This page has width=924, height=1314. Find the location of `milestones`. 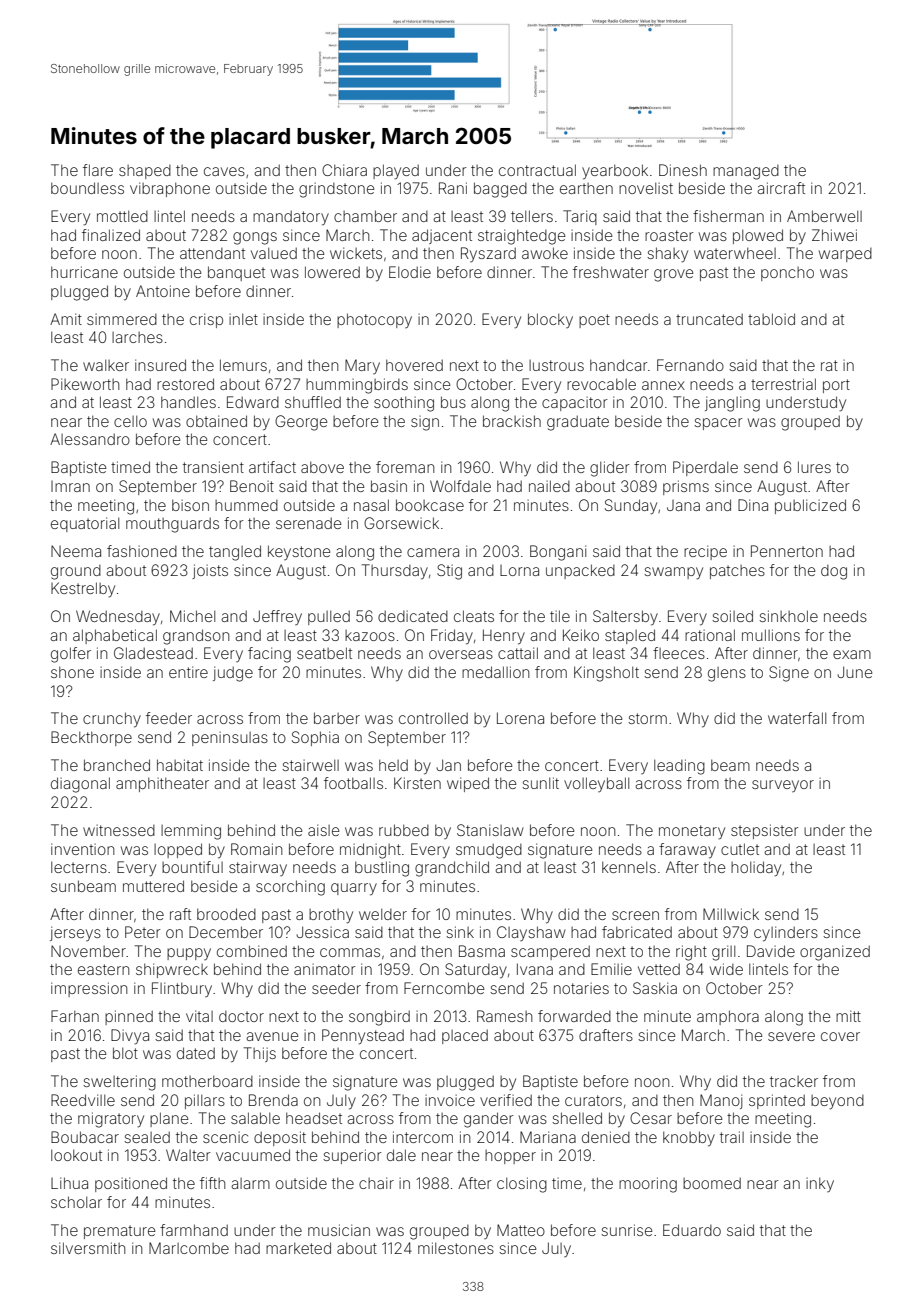

milestones is located at coordinates (456, 1248).
